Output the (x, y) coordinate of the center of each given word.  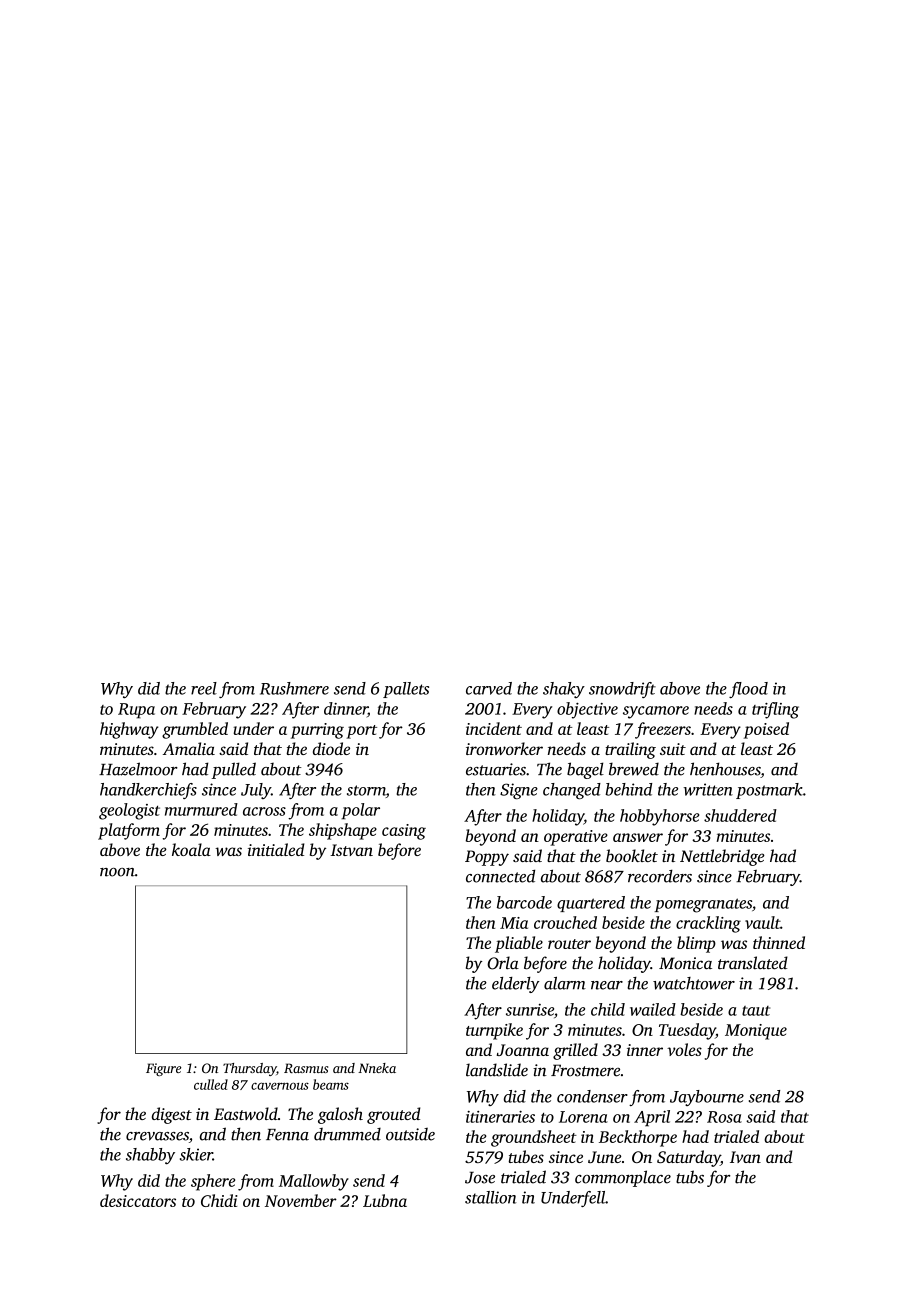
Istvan (351, 850)
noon (117, 872)
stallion (491, 1197)
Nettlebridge (722, 857)
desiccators (138, 1200)
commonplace (623, 1178)
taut (756, 1011)
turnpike (494, 1031)
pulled (234, 770)
